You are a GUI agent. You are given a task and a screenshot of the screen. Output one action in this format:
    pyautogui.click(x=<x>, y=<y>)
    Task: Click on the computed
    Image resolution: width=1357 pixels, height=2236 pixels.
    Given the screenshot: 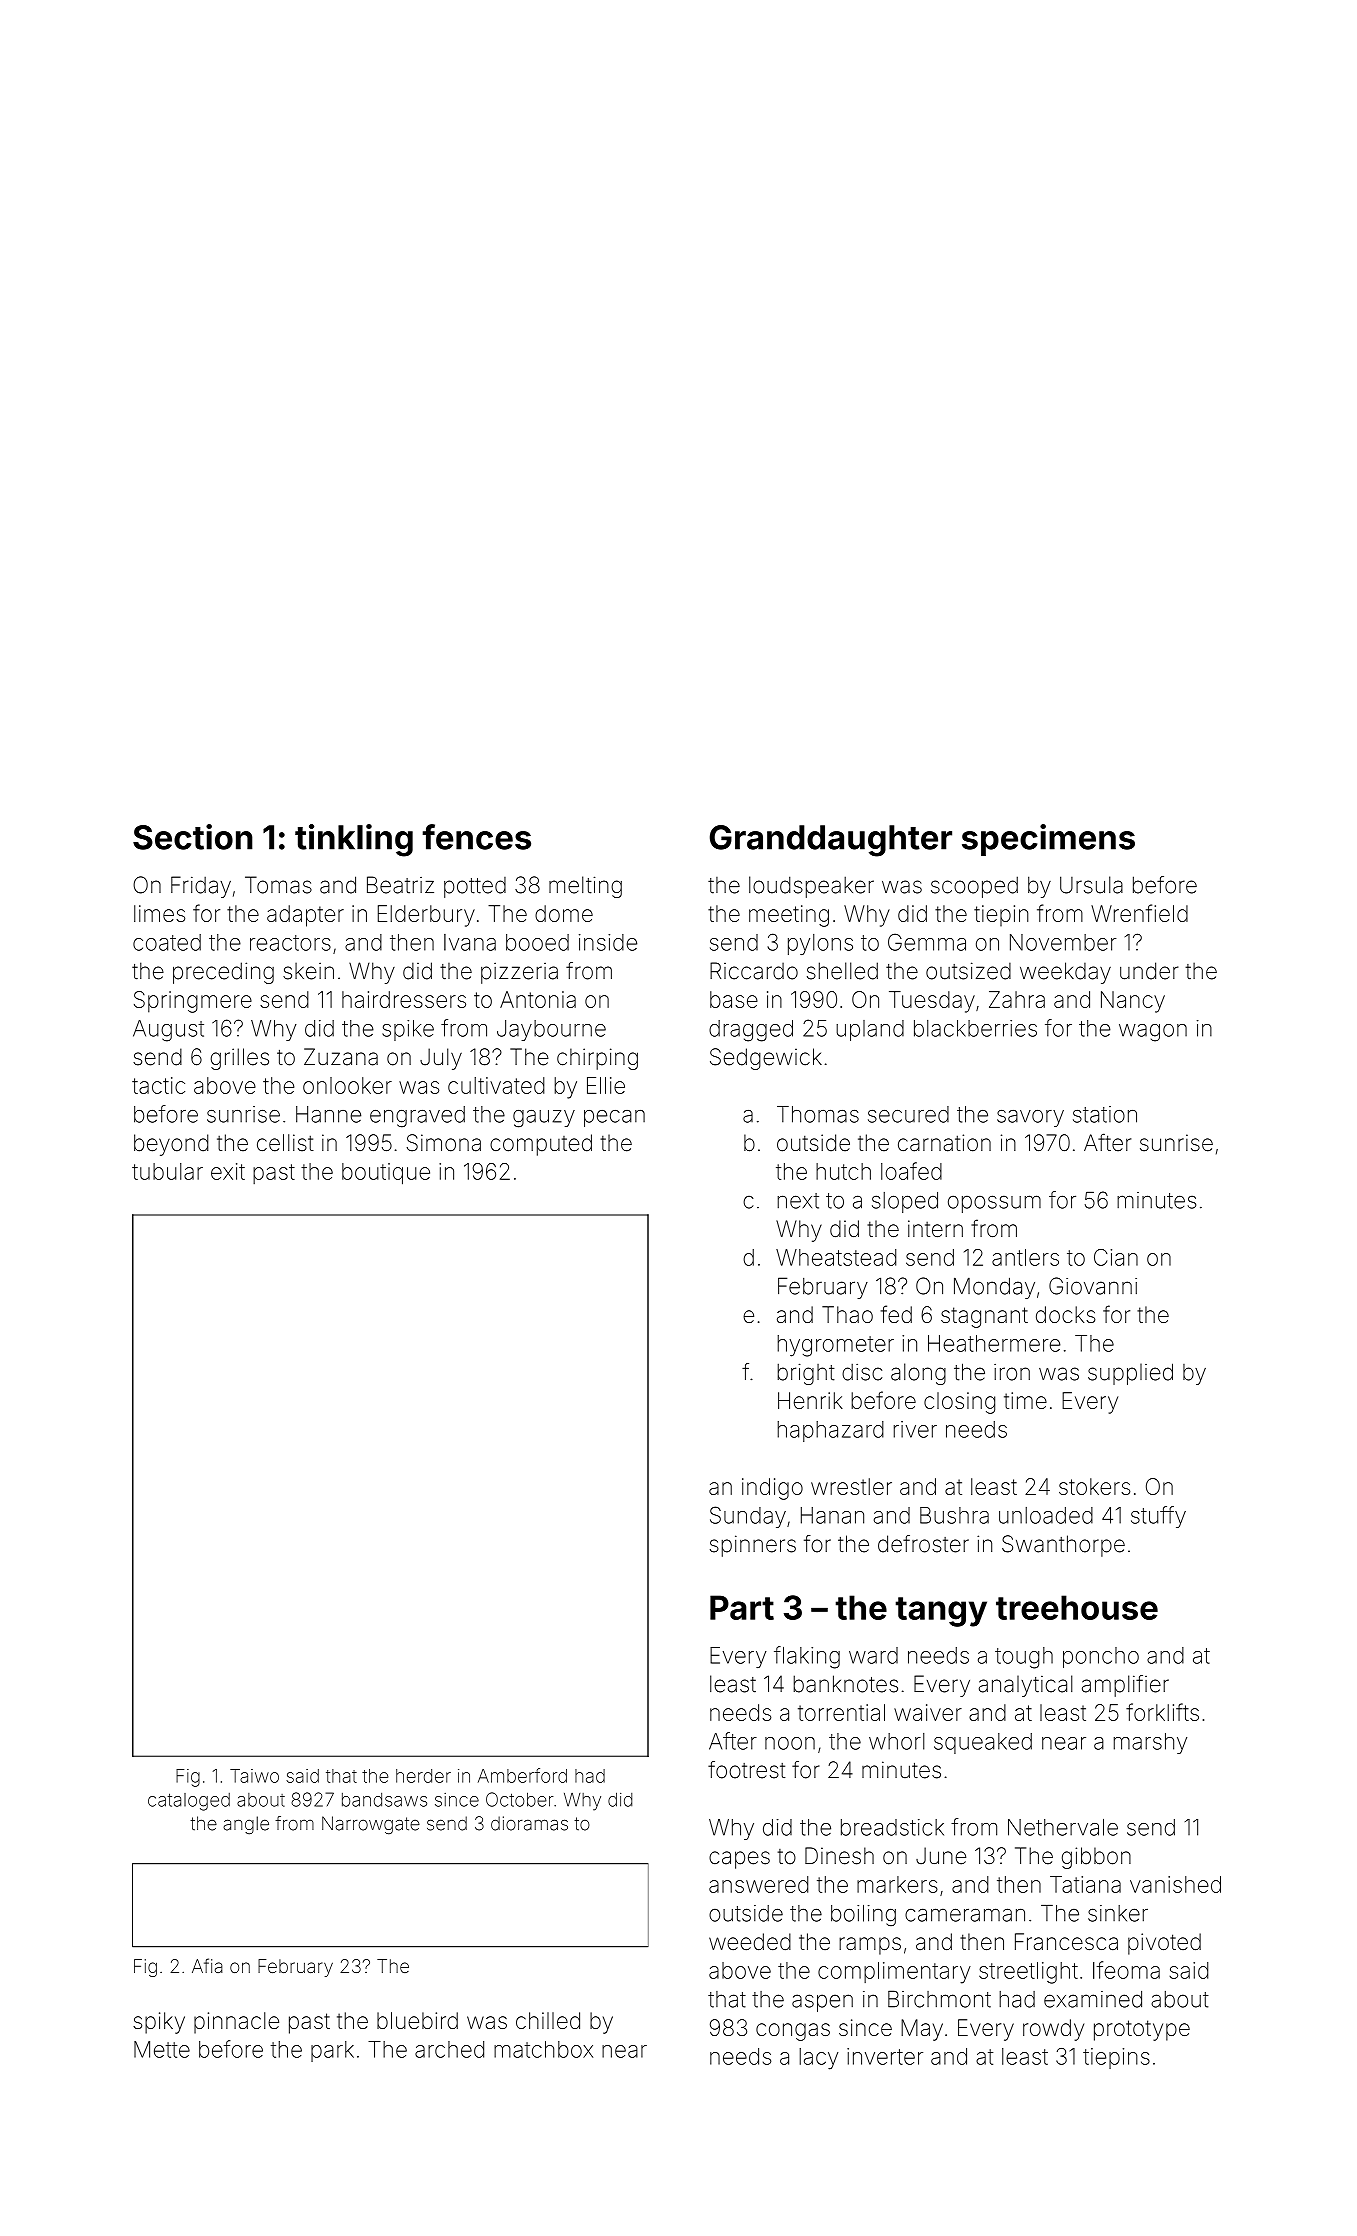 What is the action you would take?
    pyautogui.click(x=541, y=1145)
